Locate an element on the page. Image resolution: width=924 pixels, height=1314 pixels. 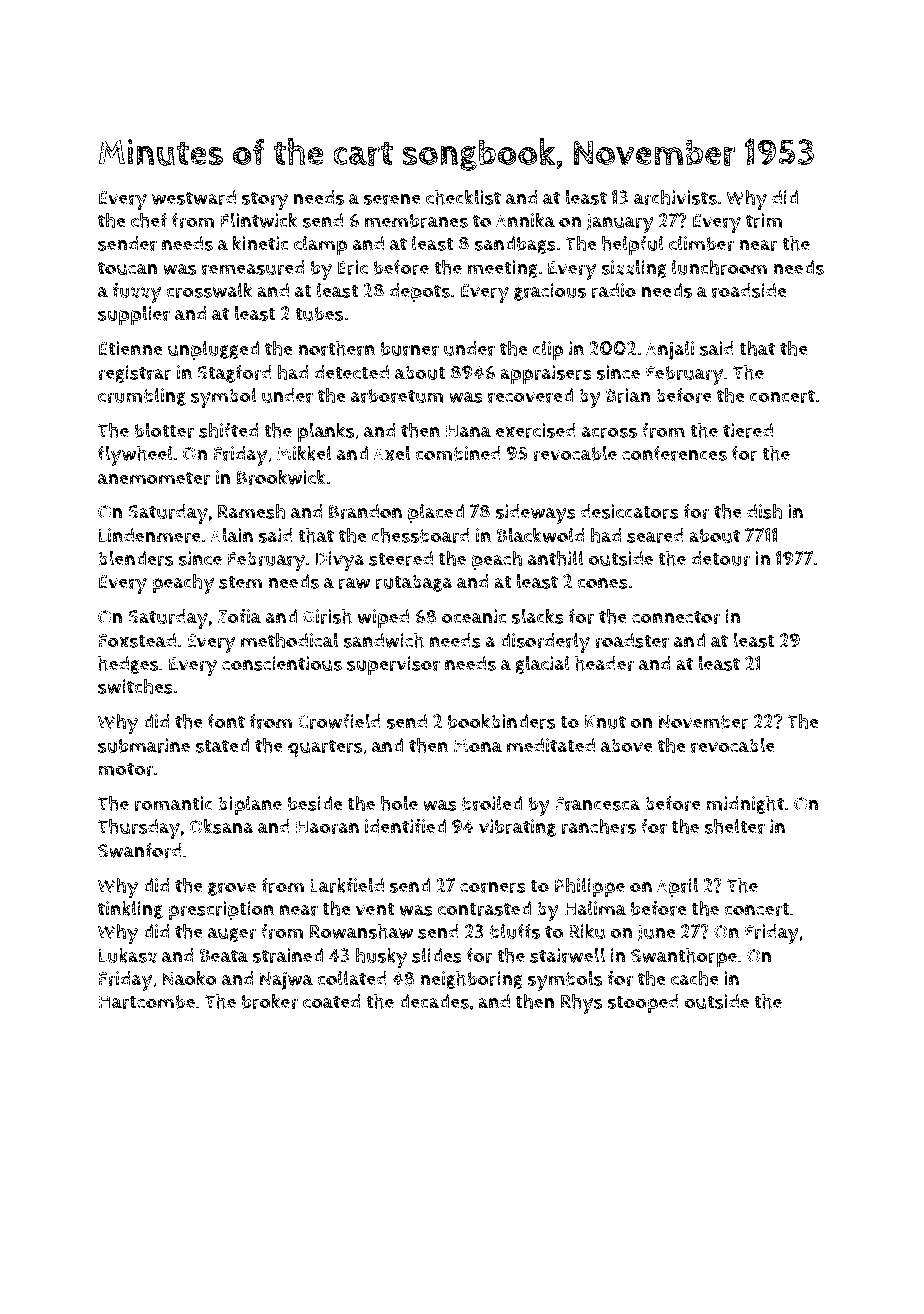
toucan is located at coordinates (128, 268).
